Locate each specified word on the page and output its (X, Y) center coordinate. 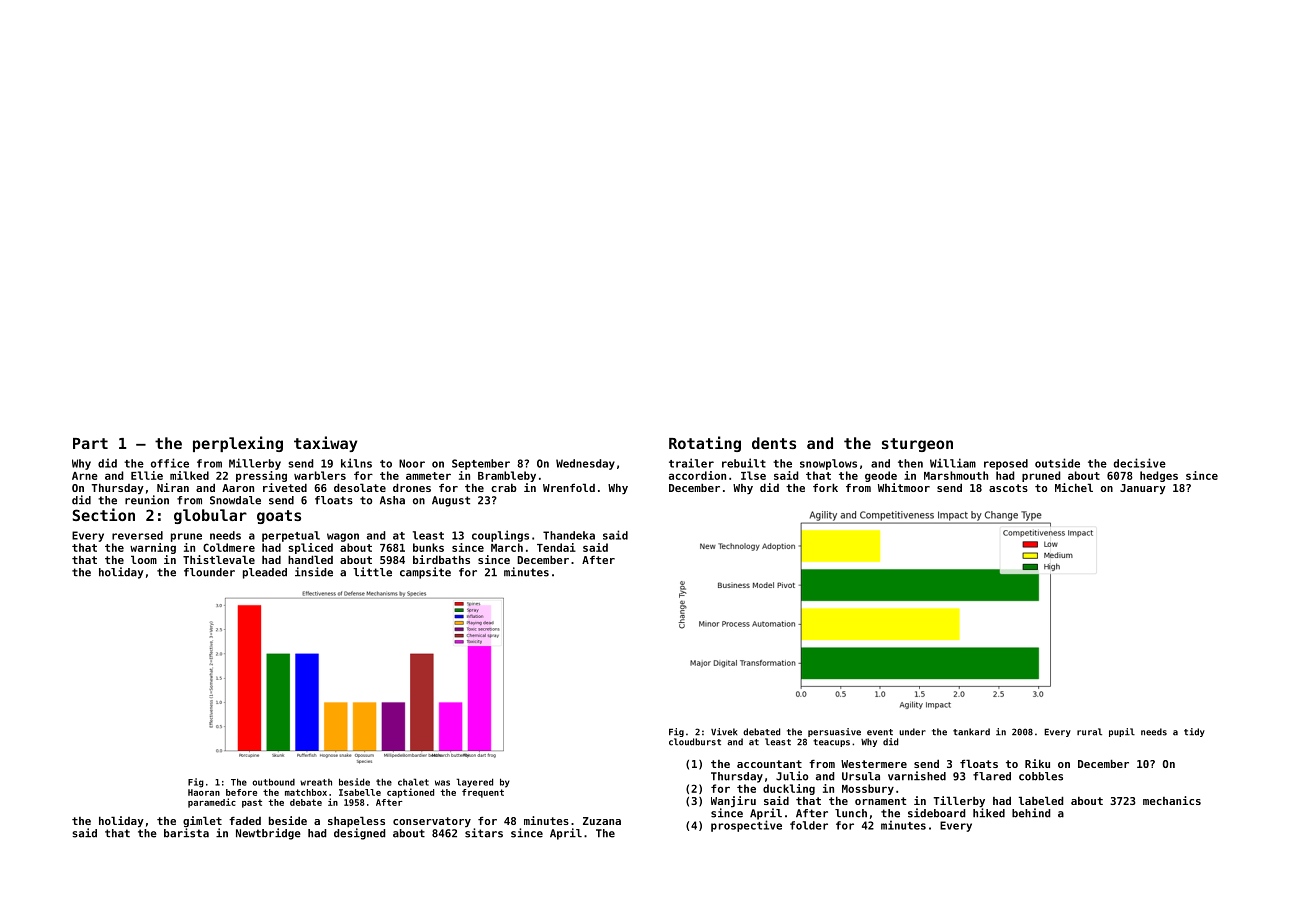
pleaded (265, 573)
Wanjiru (733, 801)
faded (245, 821)
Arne (85, 476)
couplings (500, 536)
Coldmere (229, 547)
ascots (1008, 488)
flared (992, 776)
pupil (1122, 732)
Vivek (724, 732)
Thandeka (569, 535)
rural (1089, 732)
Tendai (556, 547)
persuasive (834, 732)
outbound (273, 782)
